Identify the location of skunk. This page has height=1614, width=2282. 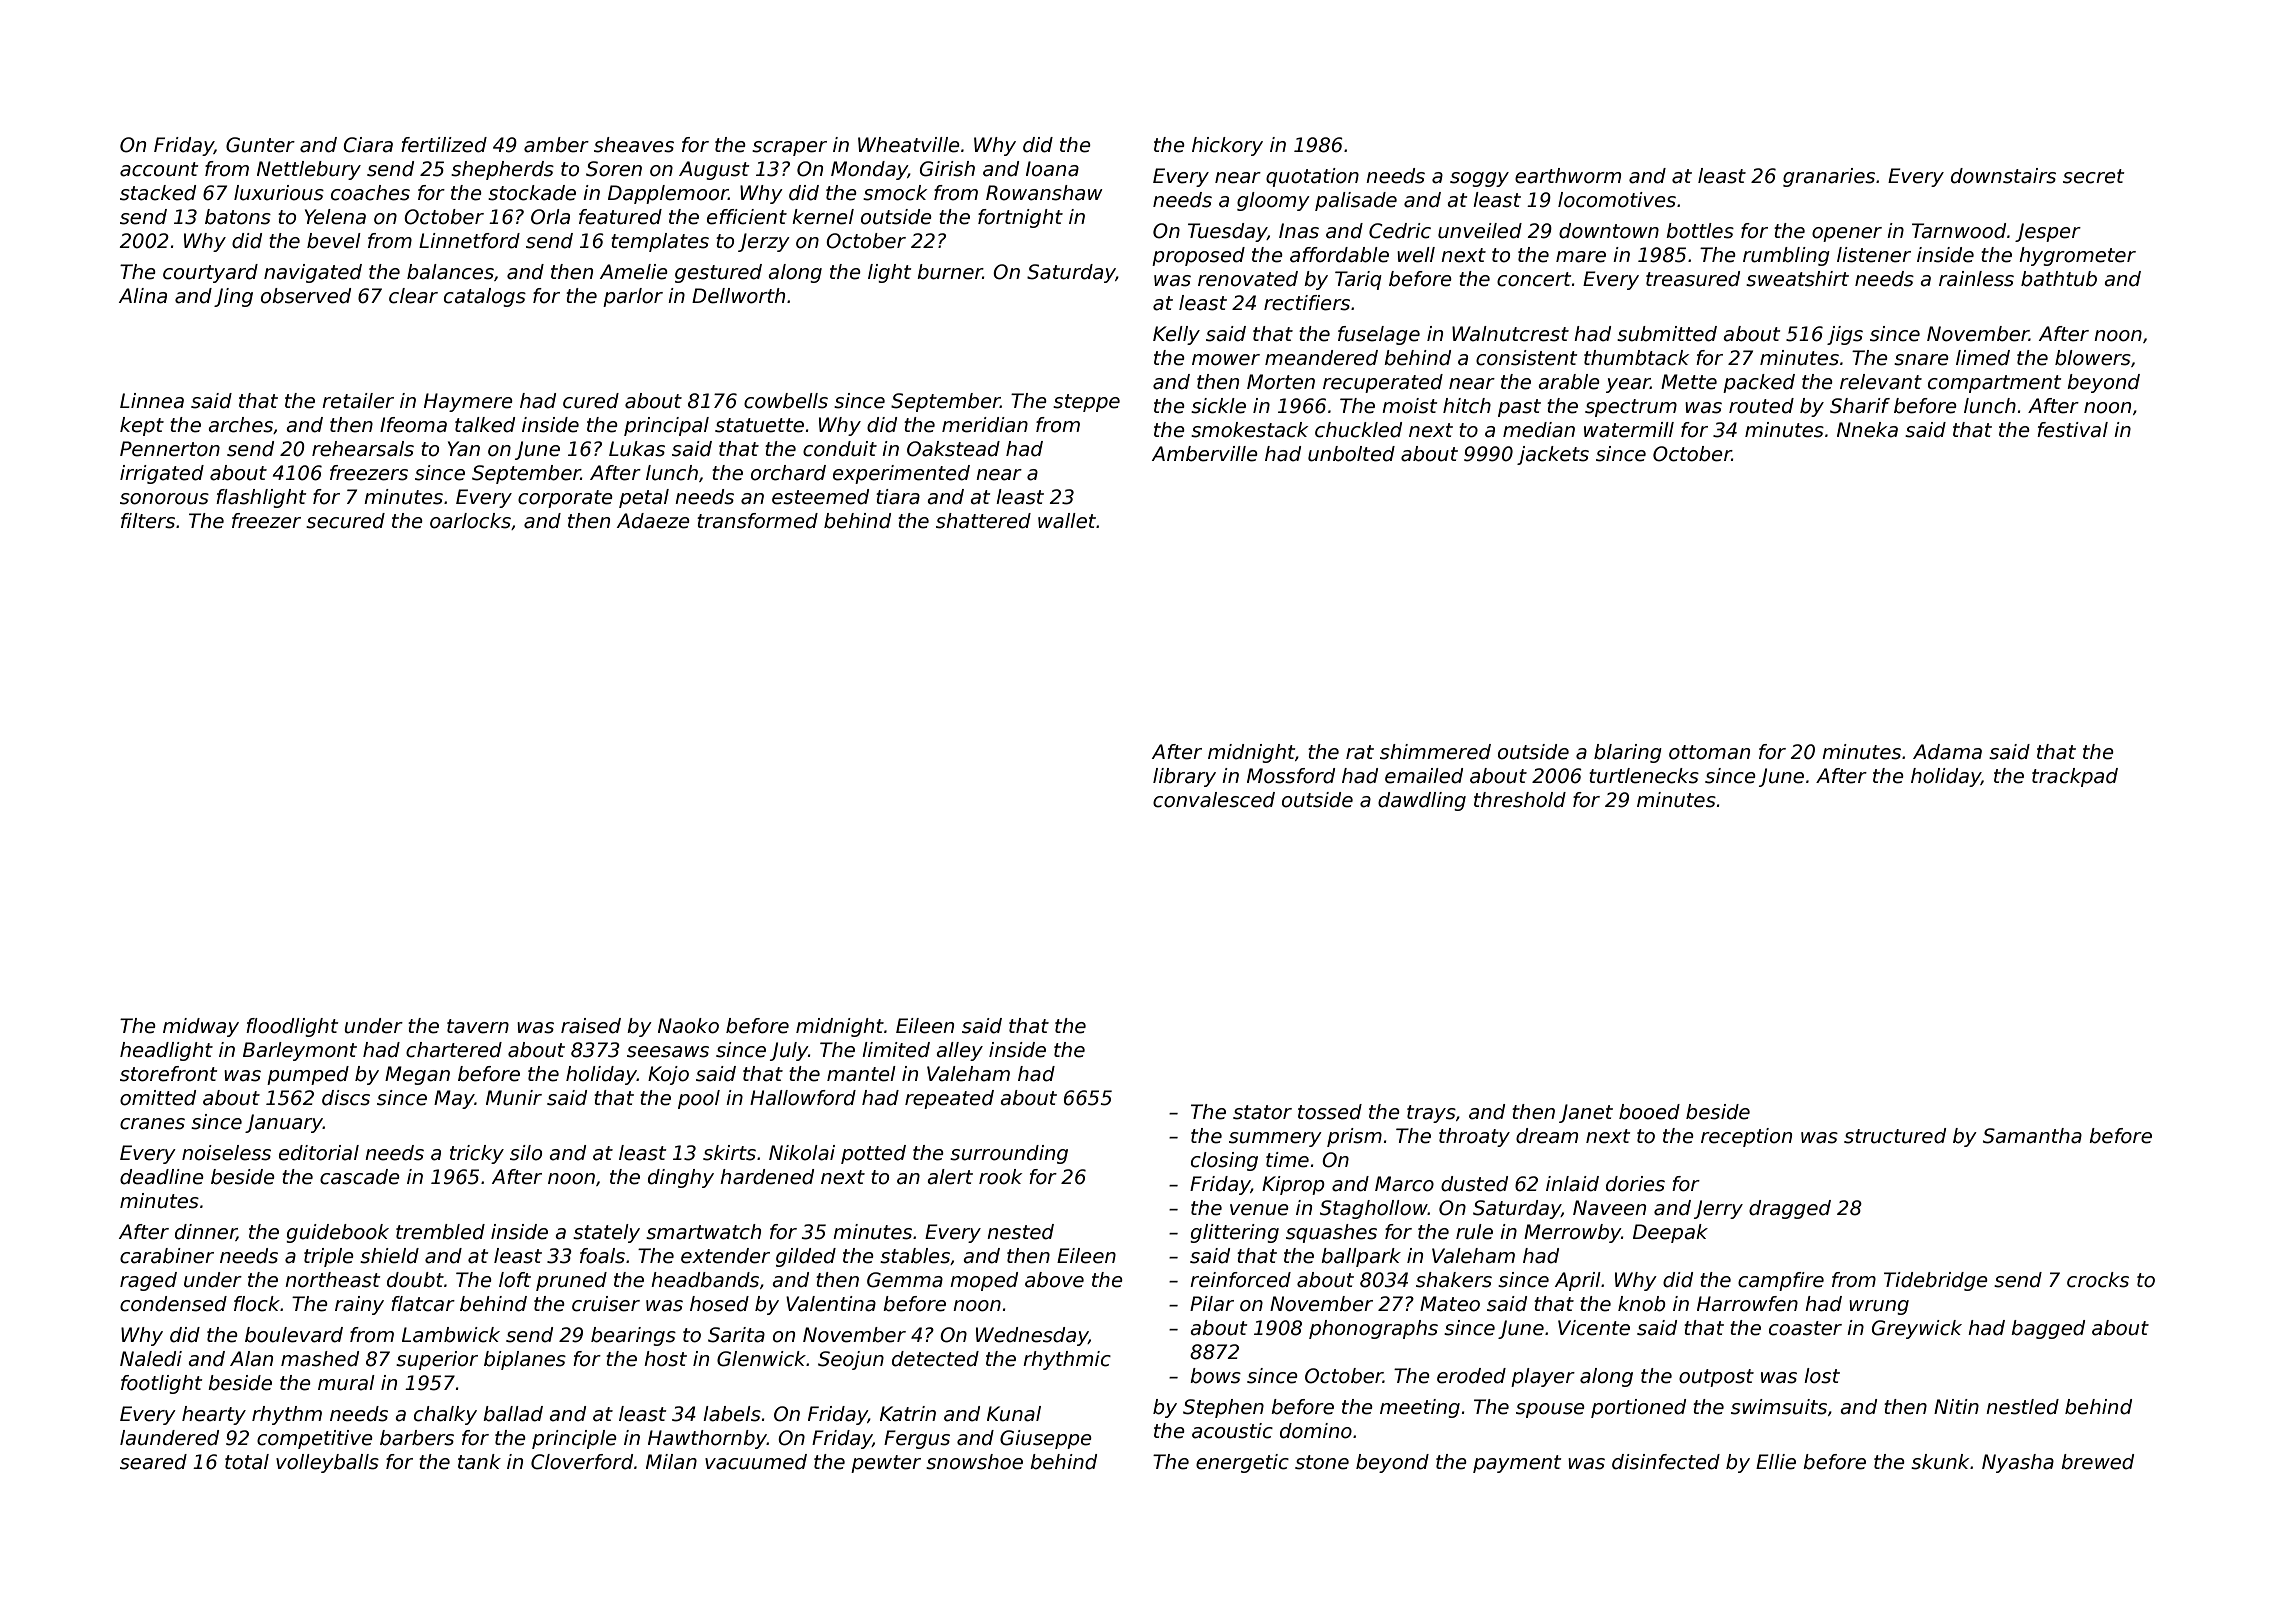
(1940, 1462).
